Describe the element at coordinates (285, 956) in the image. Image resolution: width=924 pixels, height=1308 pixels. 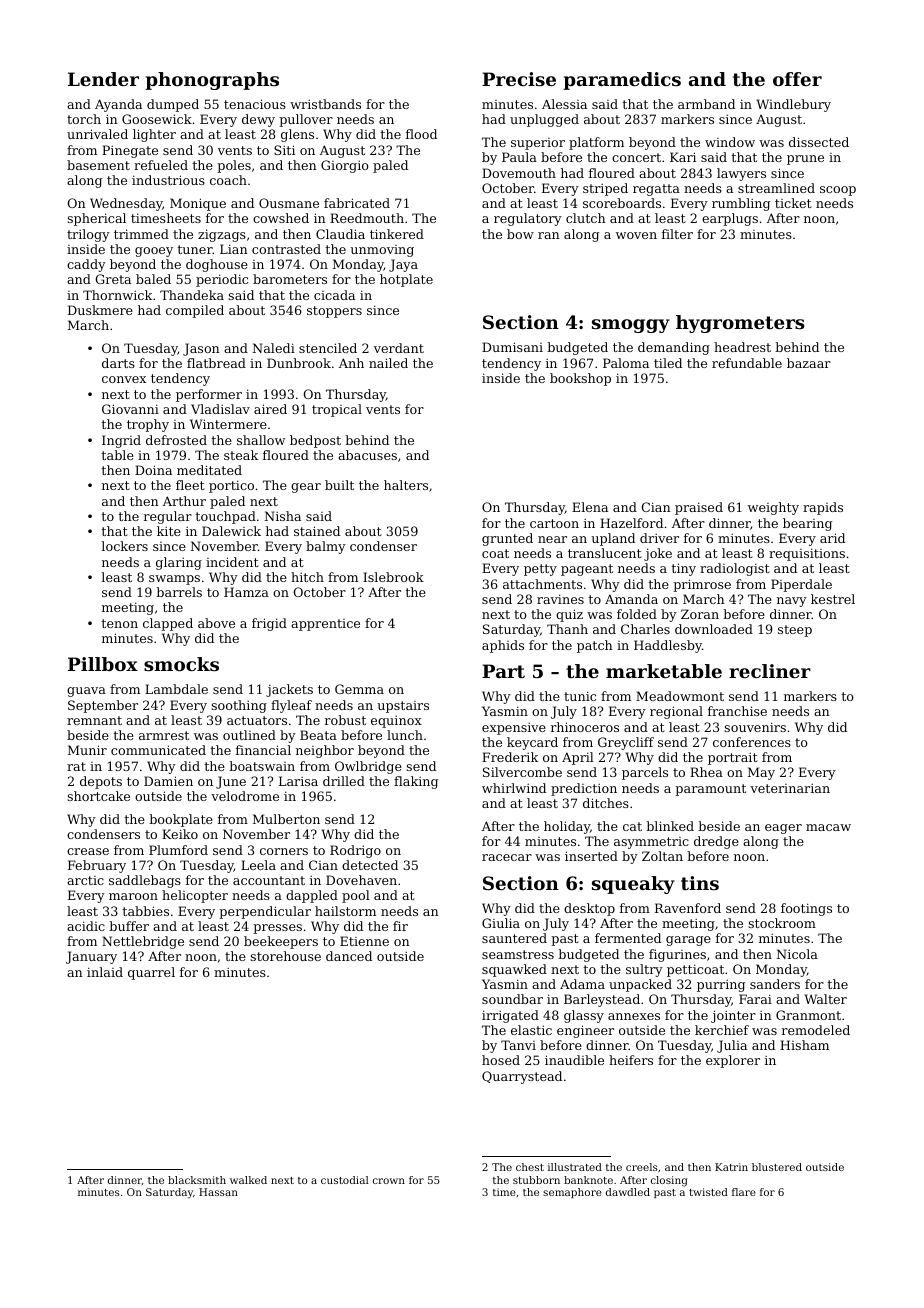
I see `storehouse` at that location.
